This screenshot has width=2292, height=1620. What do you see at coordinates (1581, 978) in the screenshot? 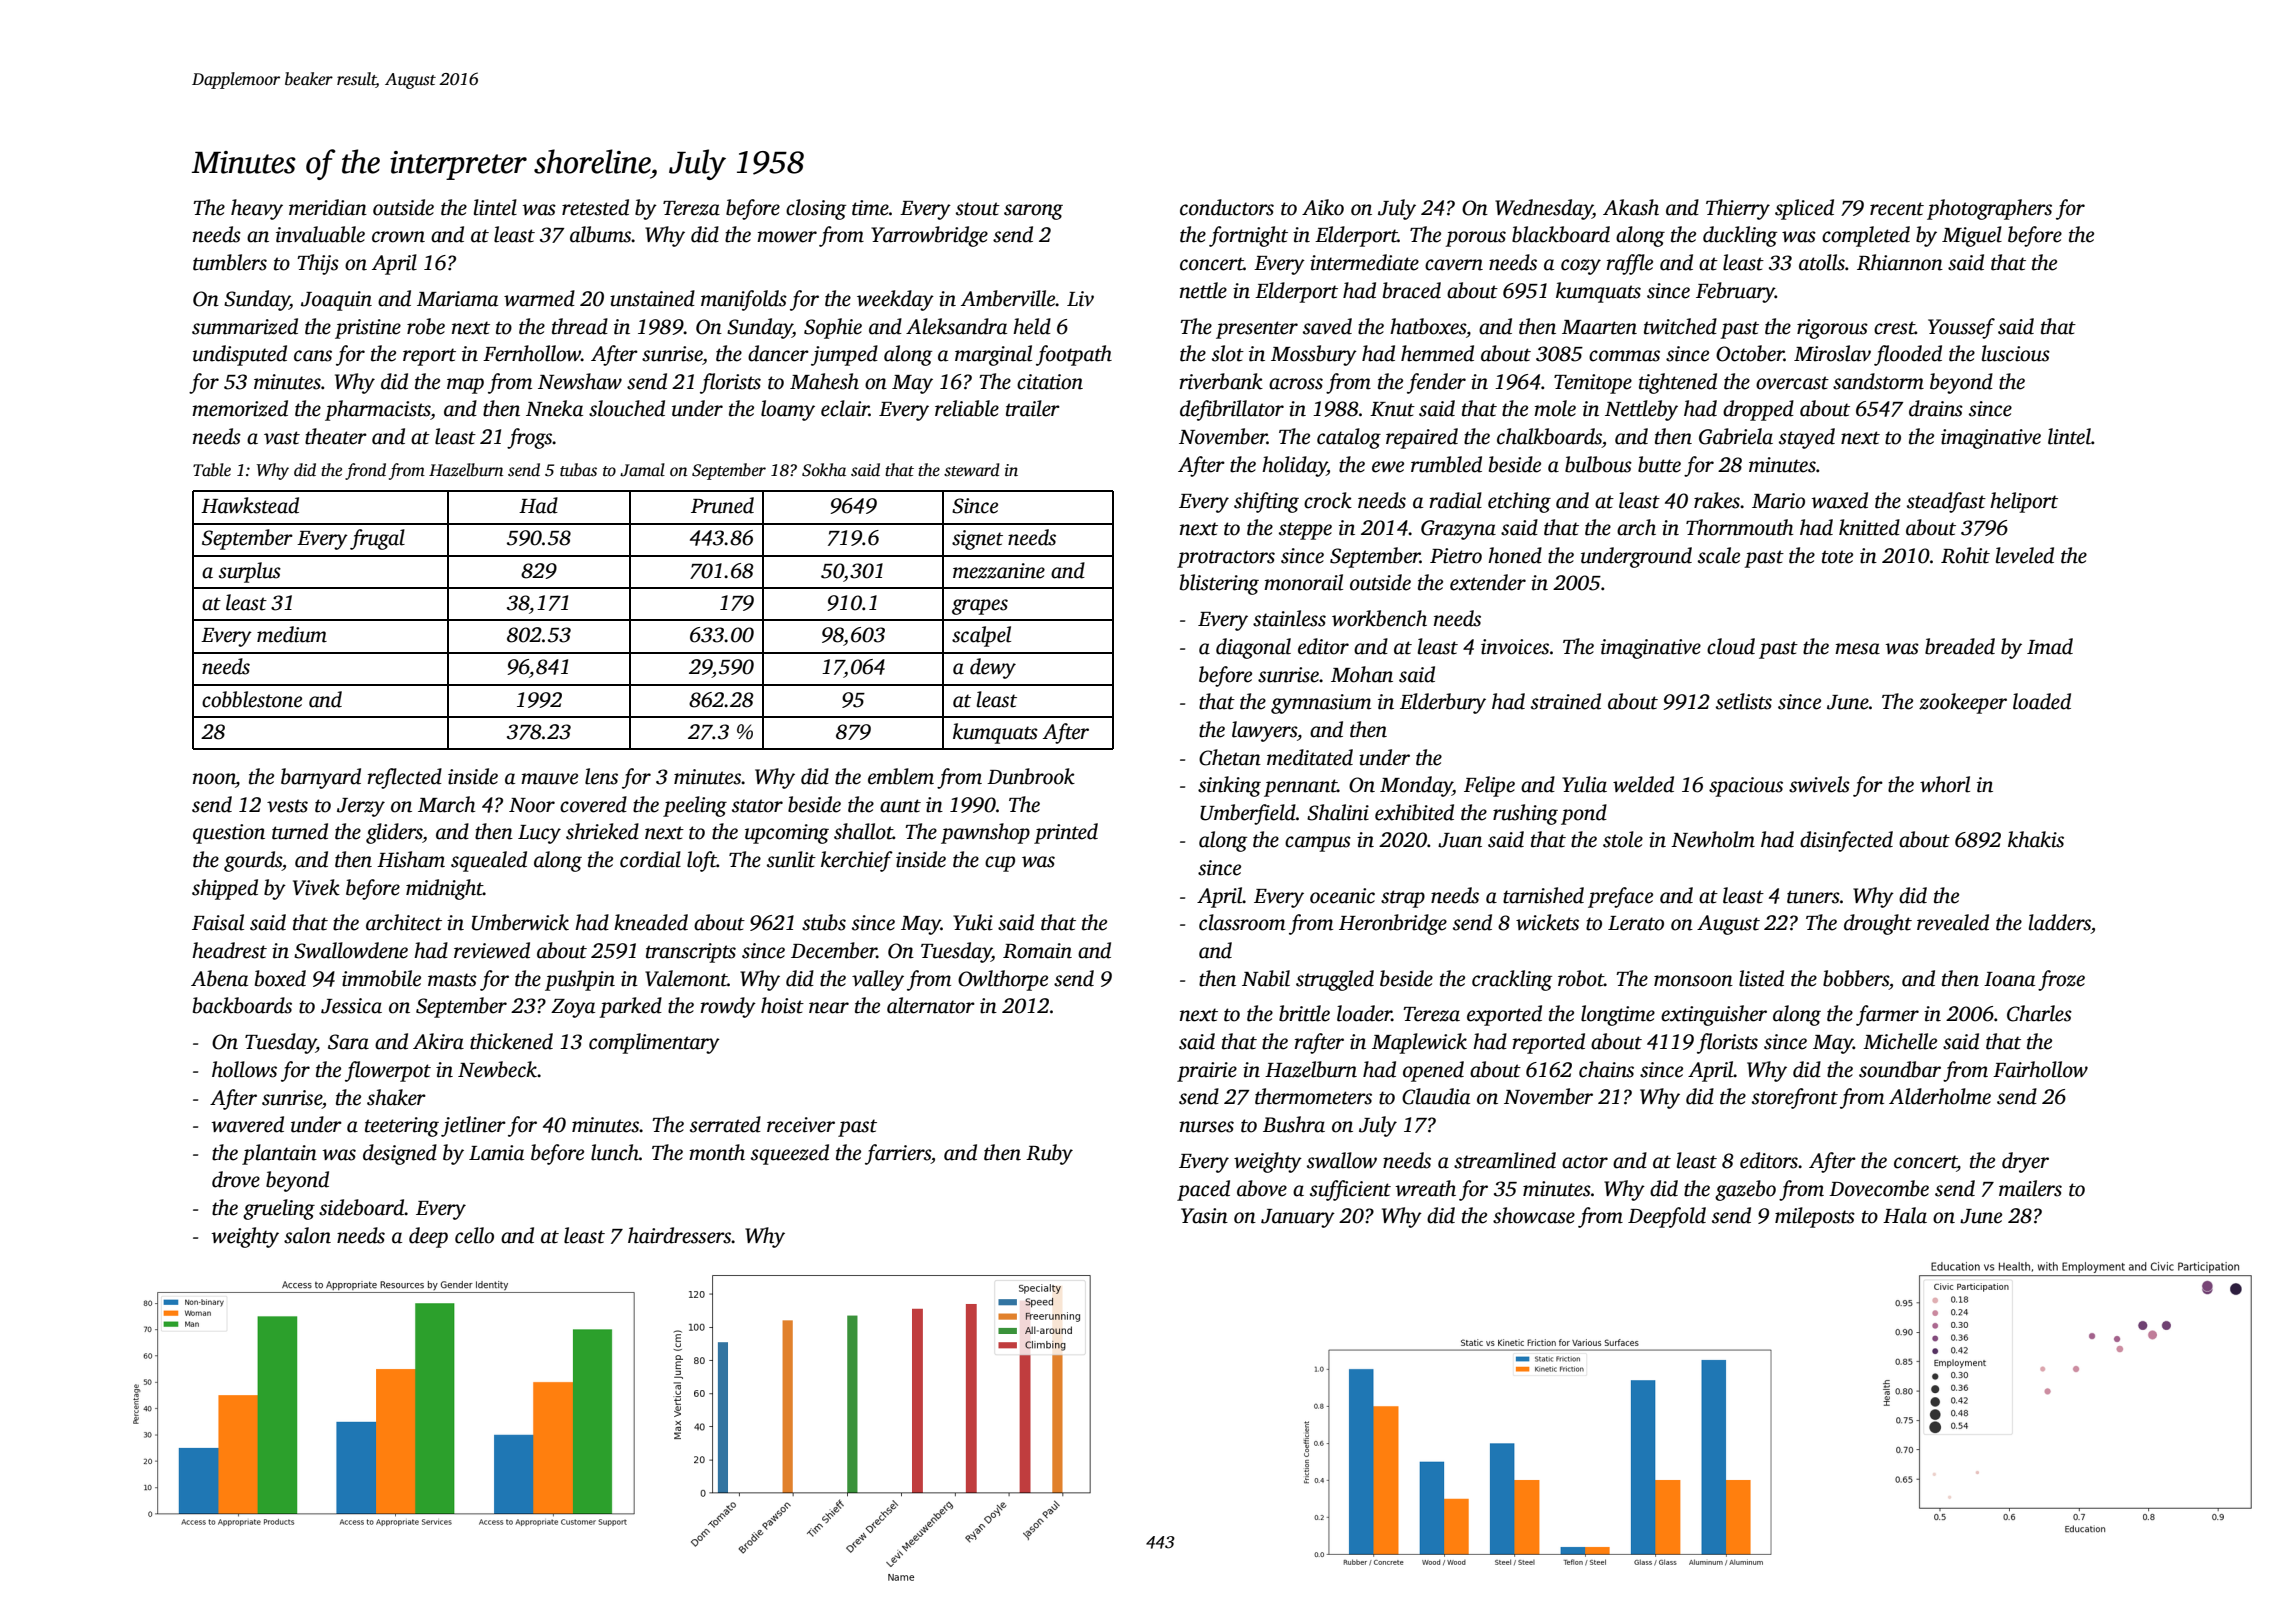
I see `robot` at bounding box center [1581, 978].
